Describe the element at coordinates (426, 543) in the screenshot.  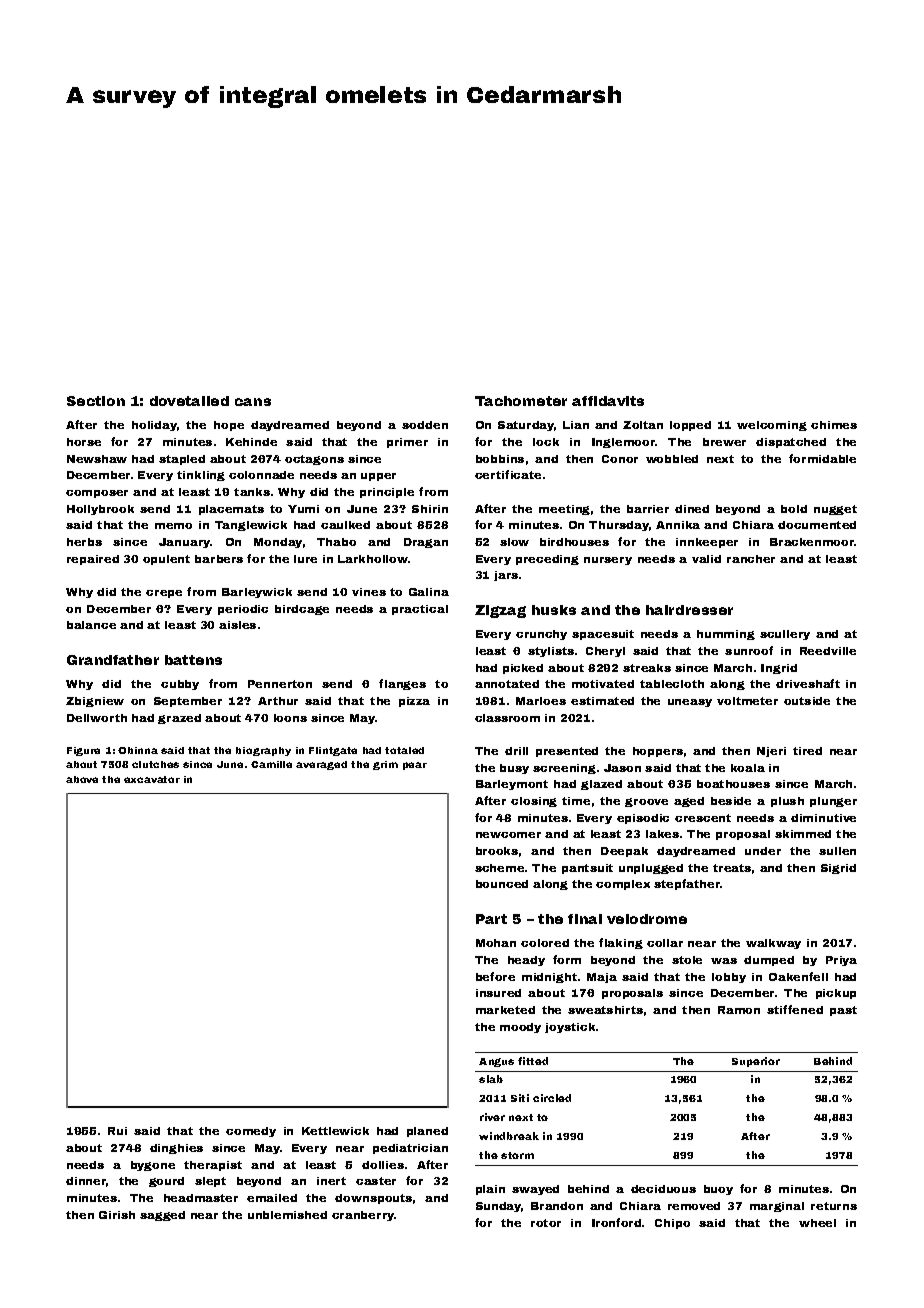
I see `Dragan` at that location.
